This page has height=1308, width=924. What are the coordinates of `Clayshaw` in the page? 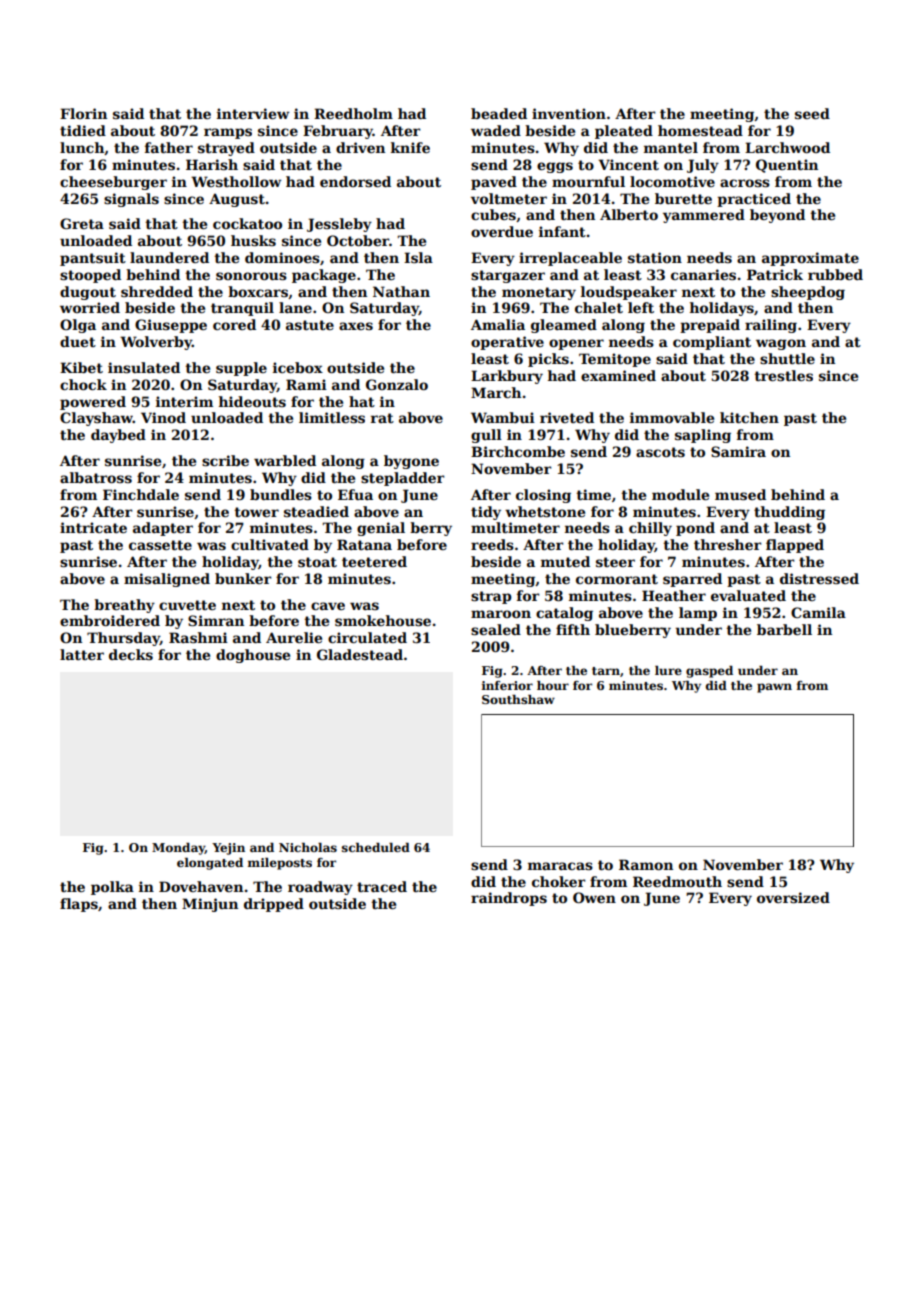 It's located at (96, 419).
